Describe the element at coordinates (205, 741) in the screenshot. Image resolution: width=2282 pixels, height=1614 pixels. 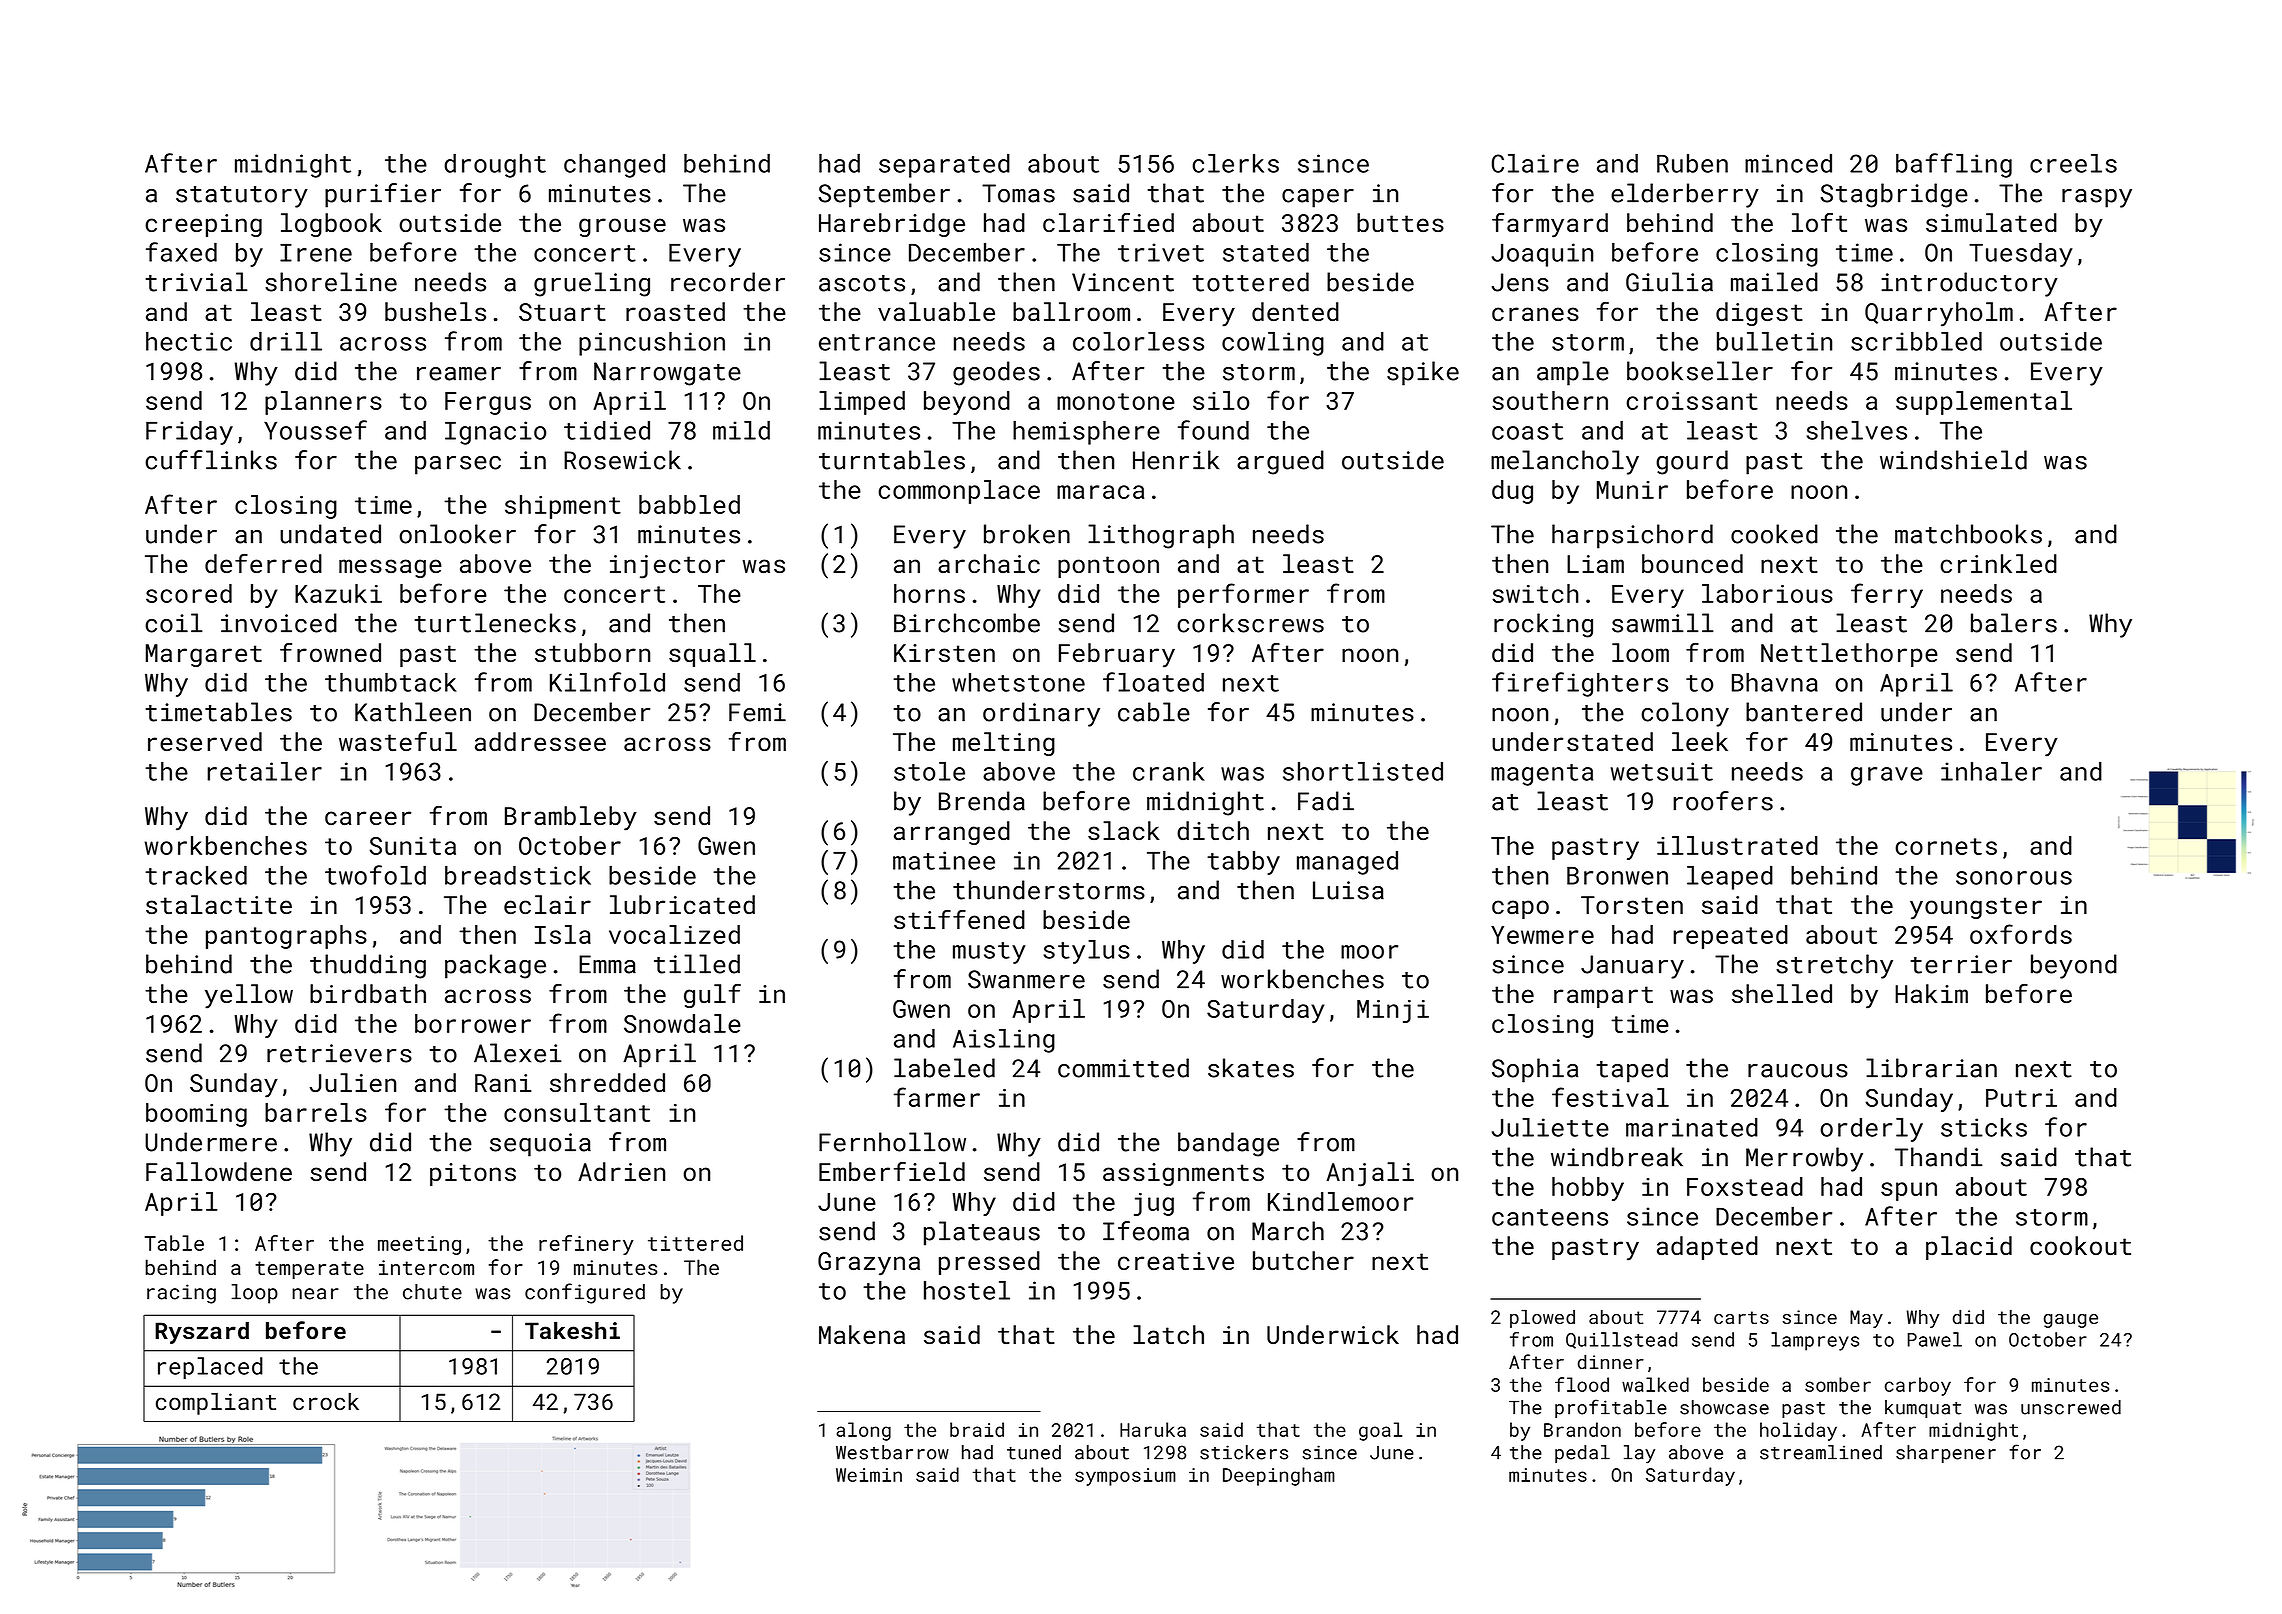
I see `reserved` at that location.
